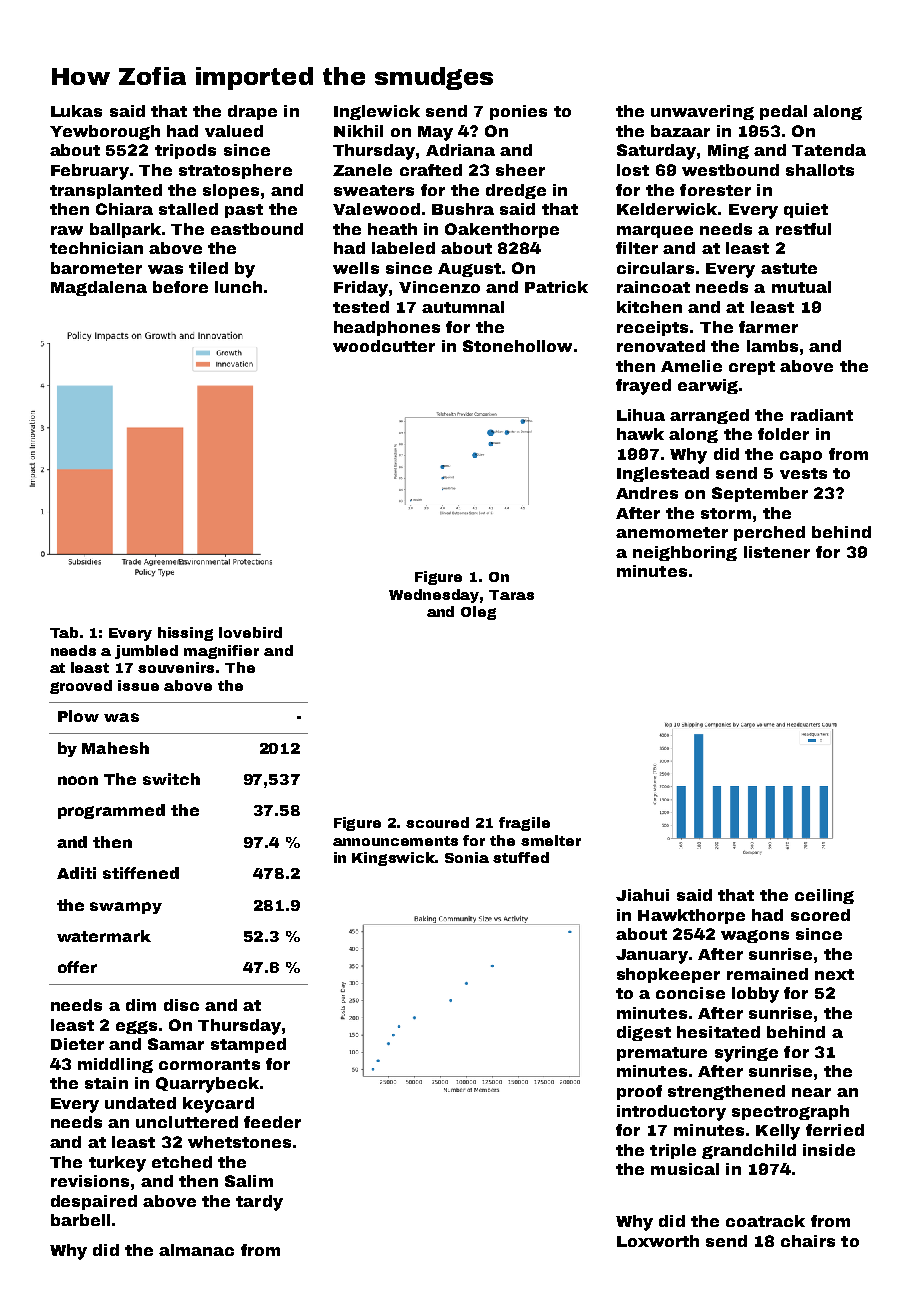 This screenshot has height=1308, width=924. What do you see at coordinates (822, 415) in the screenshot?
I see `radiant` at bounding box center [822, 415].
